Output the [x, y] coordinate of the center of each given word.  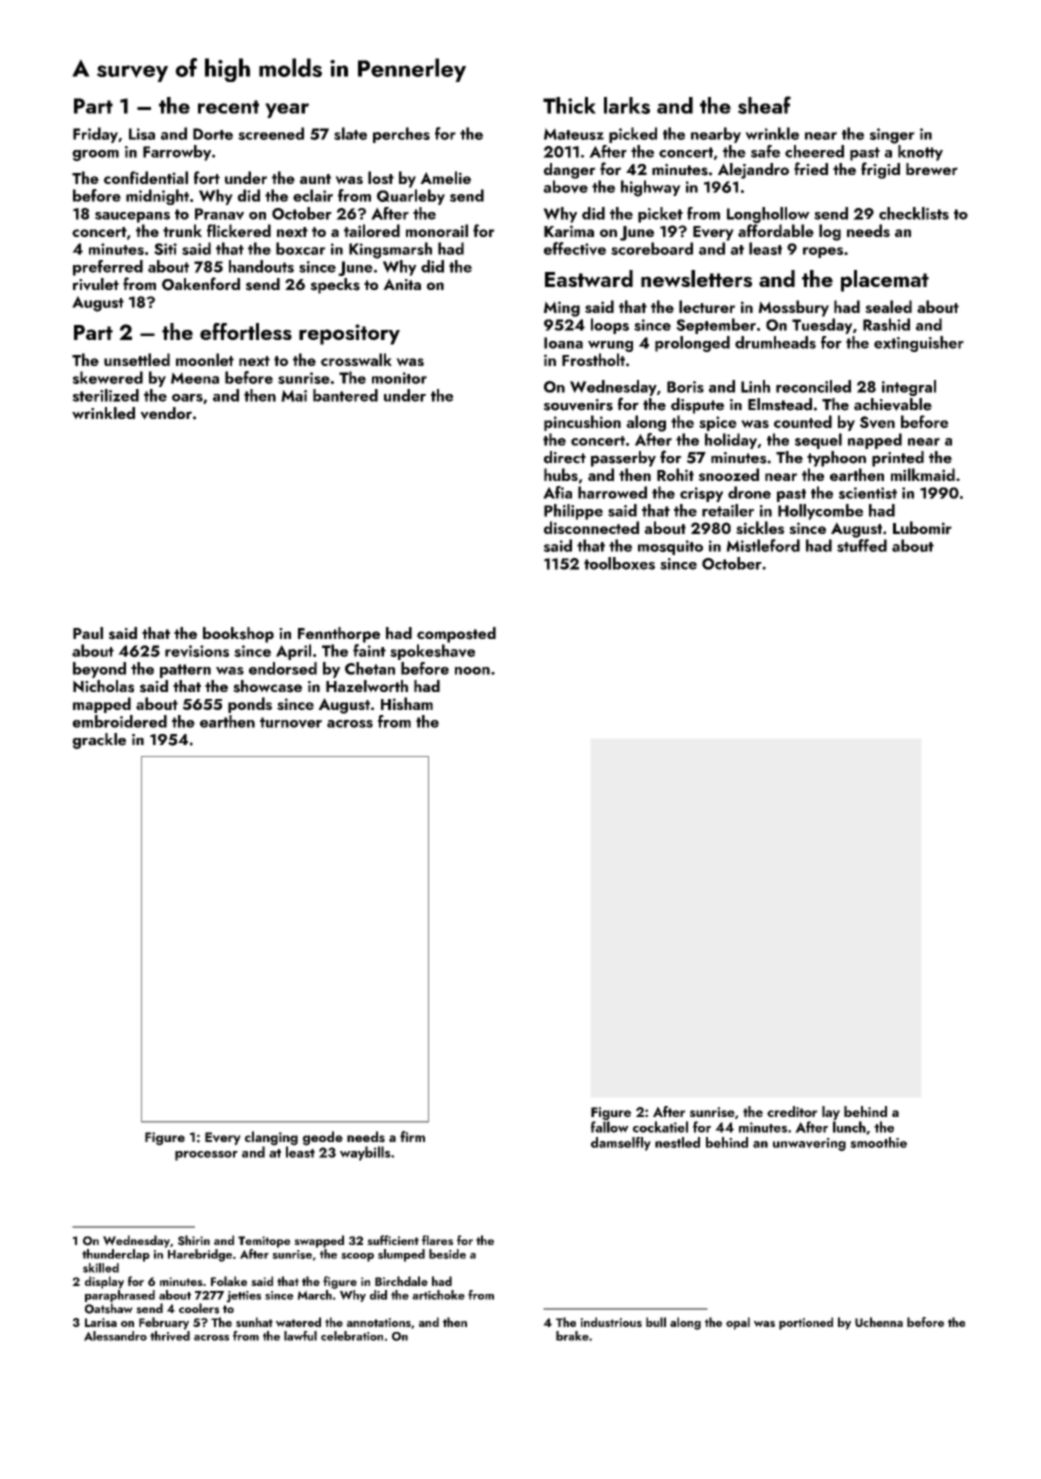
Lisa [142, 134]
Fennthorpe [339, 635]
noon [472, 671]
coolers [199, 1308]
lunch [849, 1127]
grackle [99, 741]
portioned [806, 1323]
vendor [166, 413]
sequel [818, 441]
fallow [610, 1127]
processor [206, 1156]
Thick [569, 105]
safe [765, 151]
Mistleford [763, 545]
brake [572, 1336]
